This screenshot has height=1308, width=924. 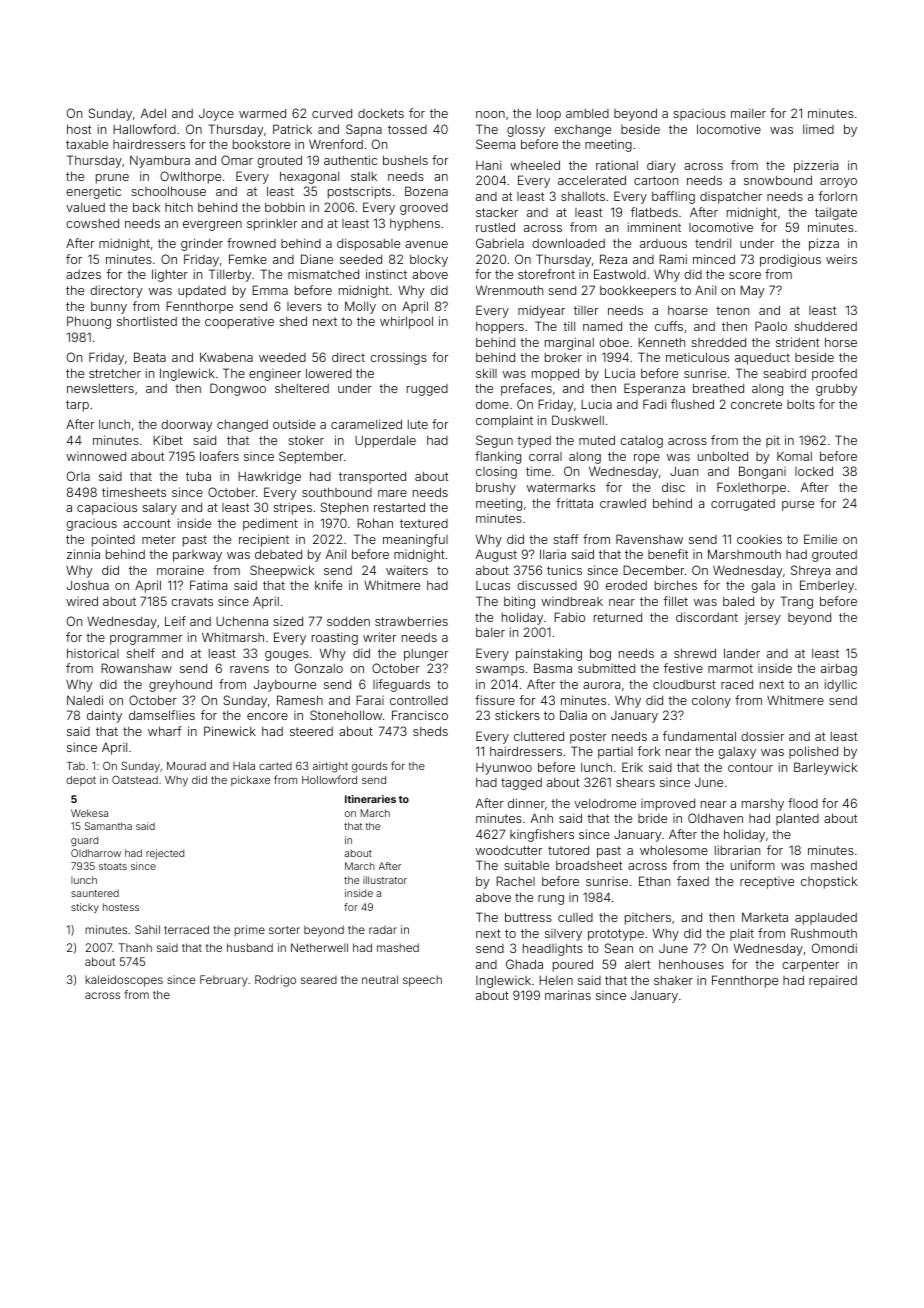 I want to click on plunger, so click(x=426, y=655).
